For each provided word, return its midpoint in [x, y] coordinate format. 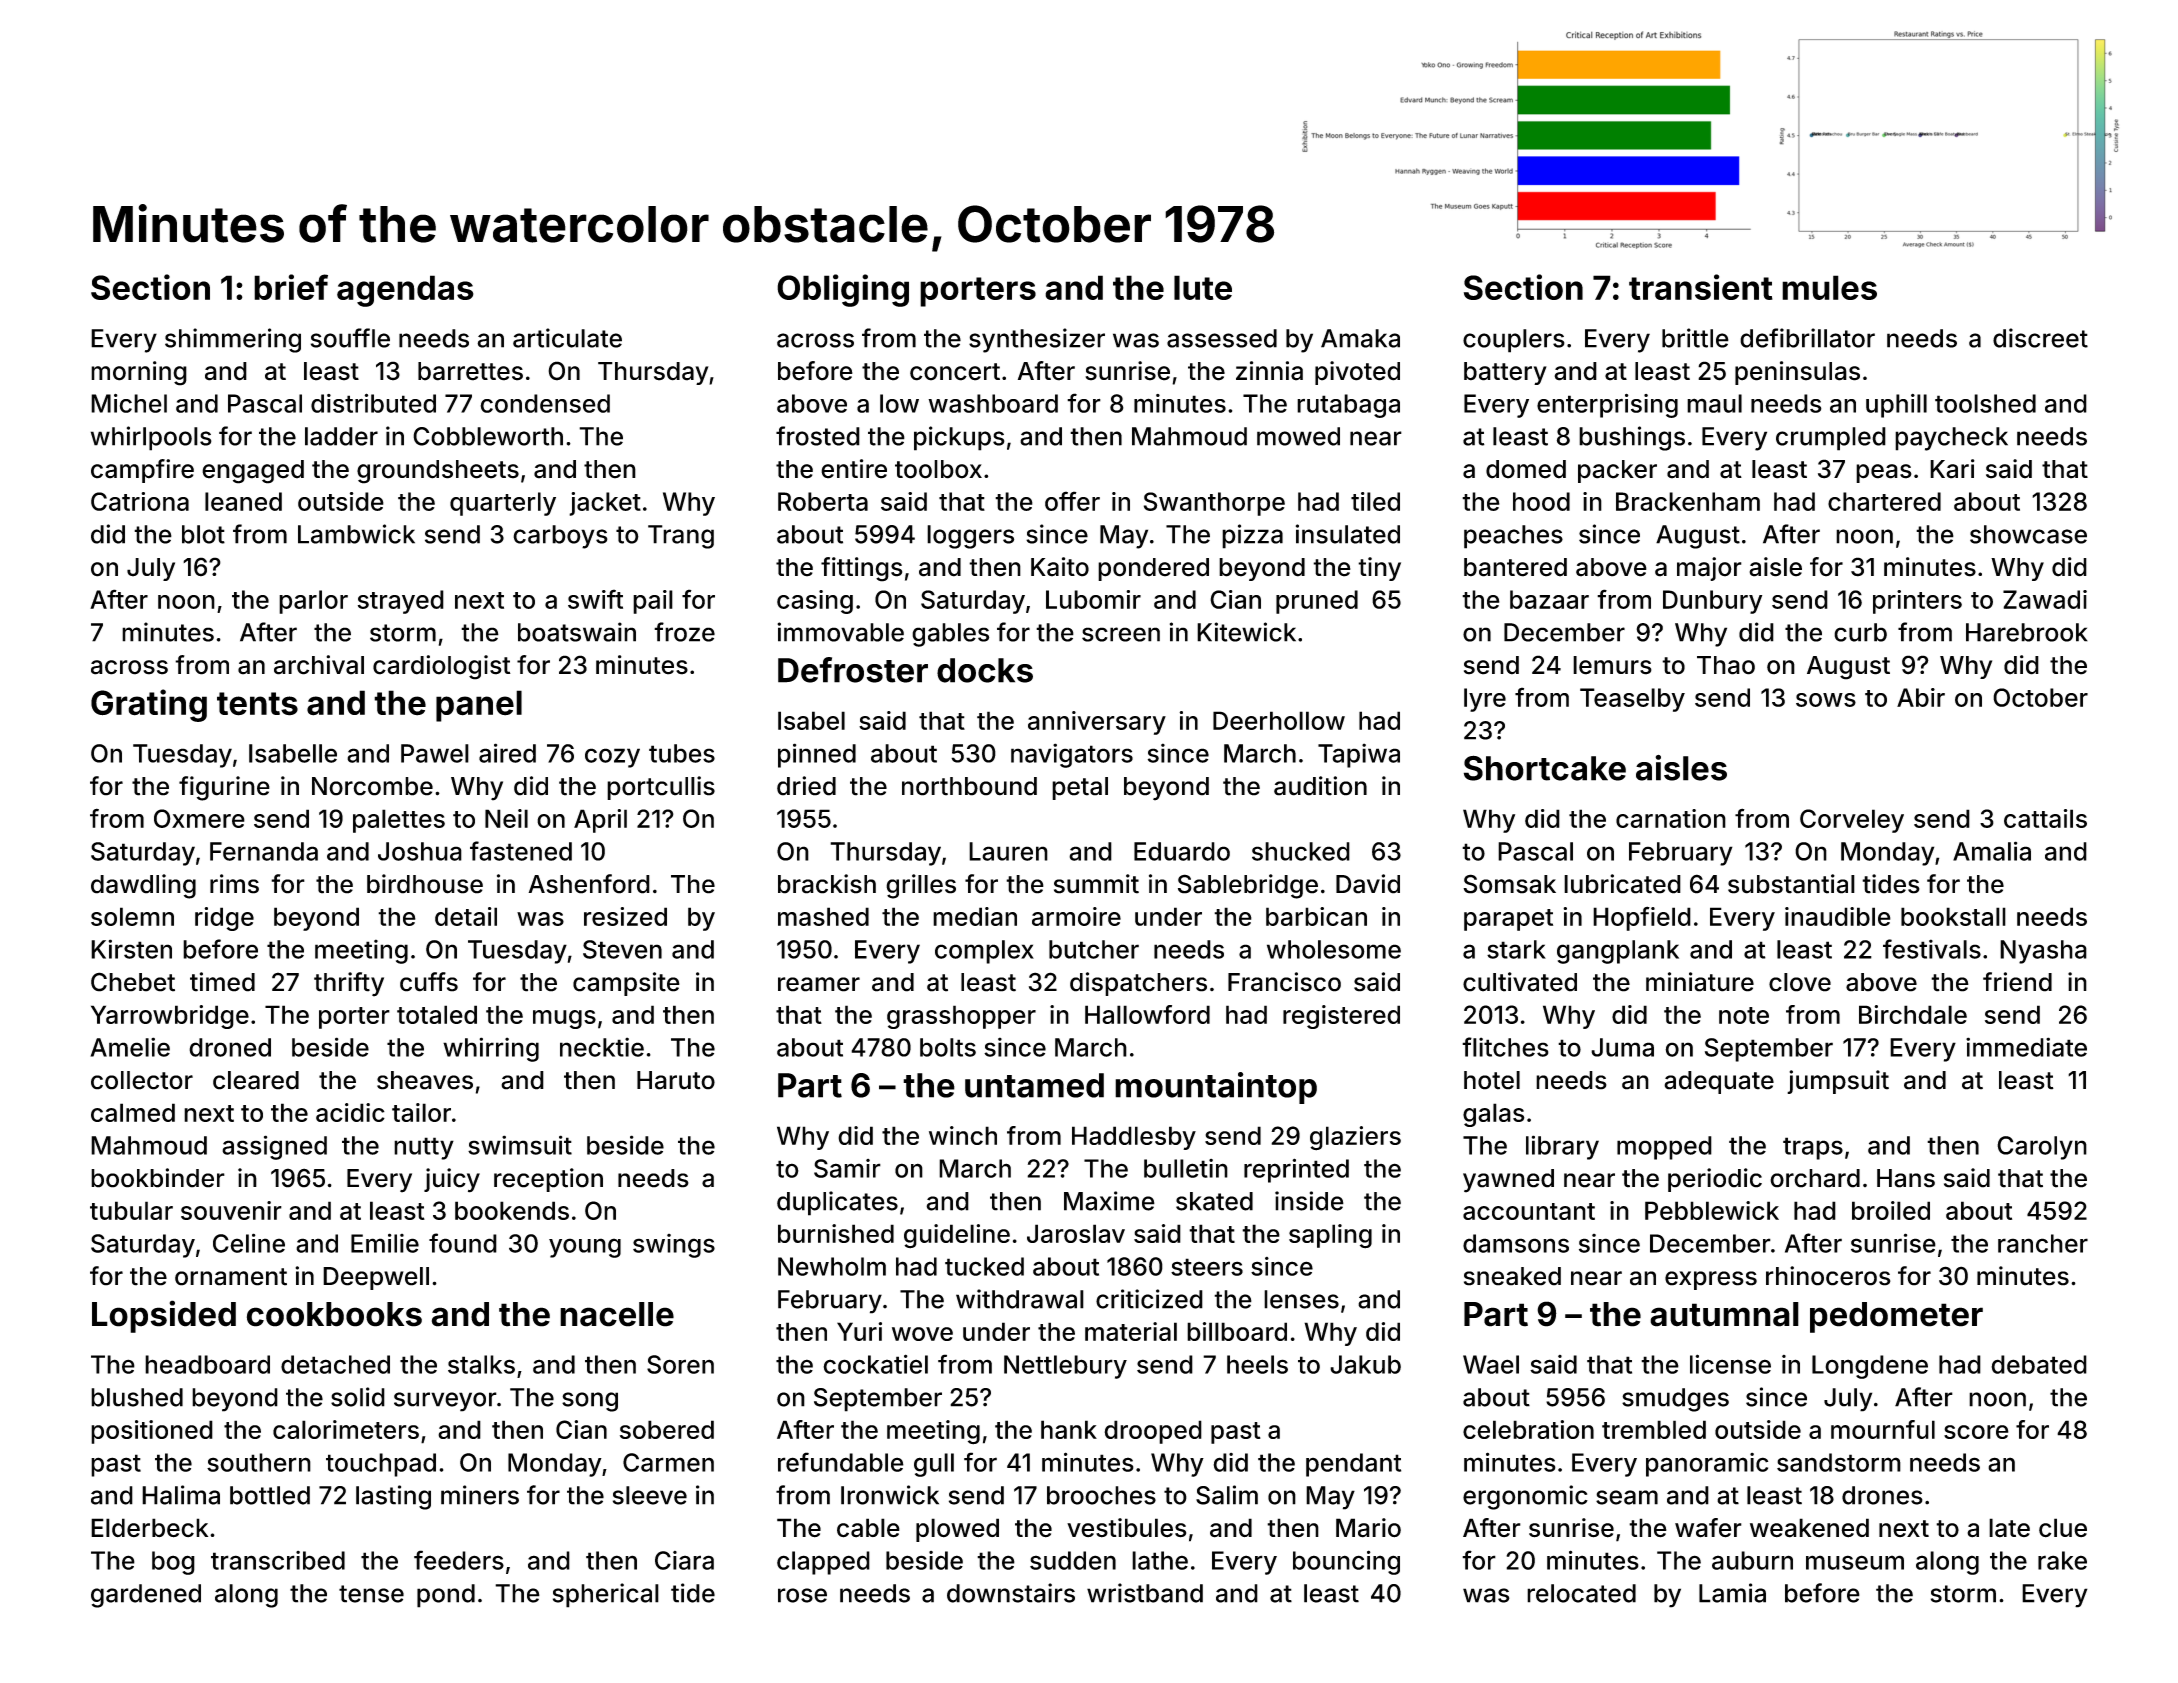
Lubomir [1093, 599]
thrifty [349, 984]
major [1709, 569]
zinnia [1269, 371]
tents [257, 704]
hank [1069, 1429]
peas [1884, 473]
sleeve [650, 1495]
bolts [948, 1047]
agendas [405, 291]
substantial [1791, 884]
